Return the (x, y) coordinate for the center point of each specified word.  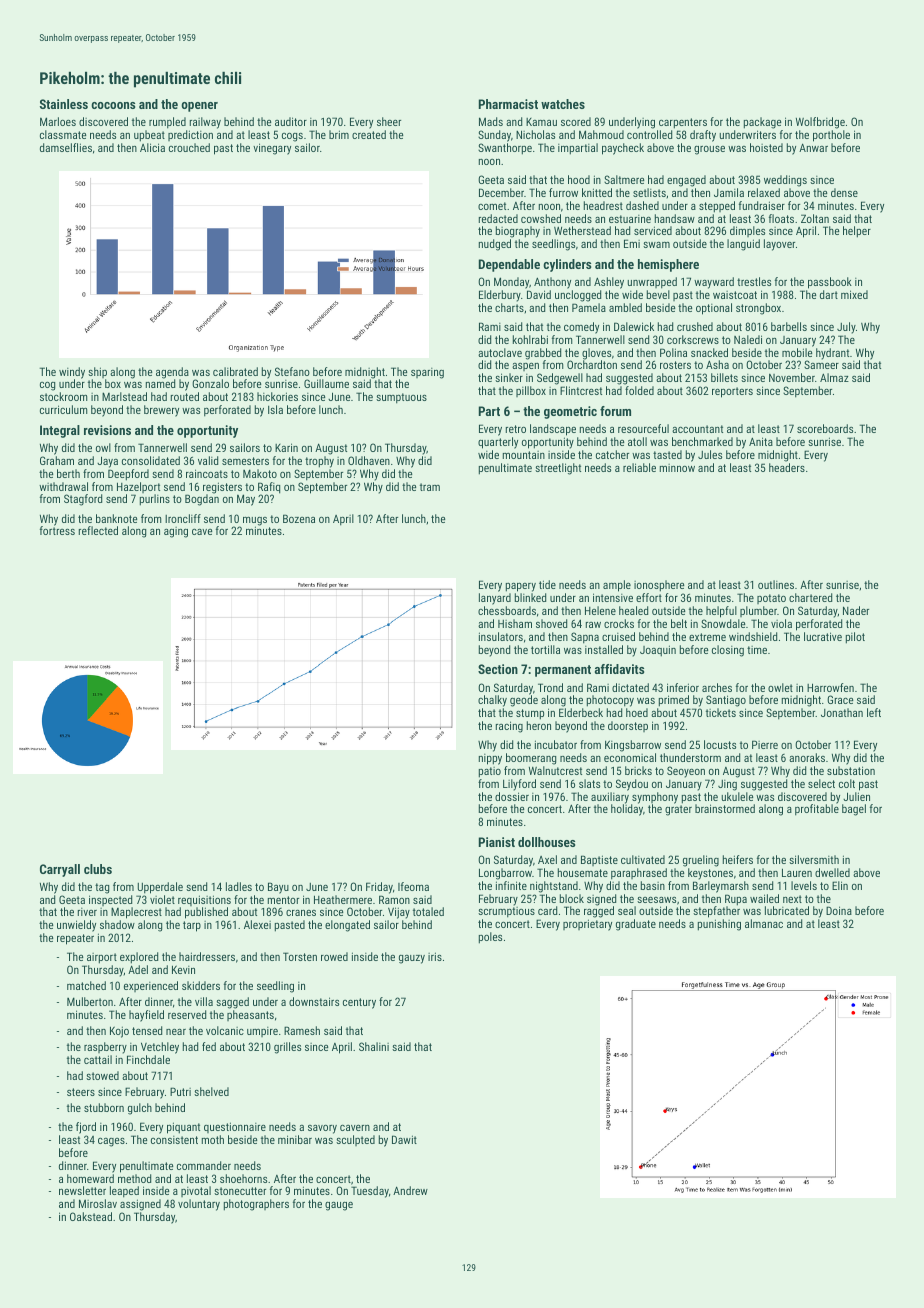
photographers (256, 1205)
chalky (492, 701)
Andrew (410, 1190)
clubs (98, 869)
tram (430, 487)
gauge (339, 1206)
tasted (667, 454)
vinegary (272, 149)
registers (222, 488)
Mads (491, 121)
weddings (785, 181)
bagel (854, 810)
